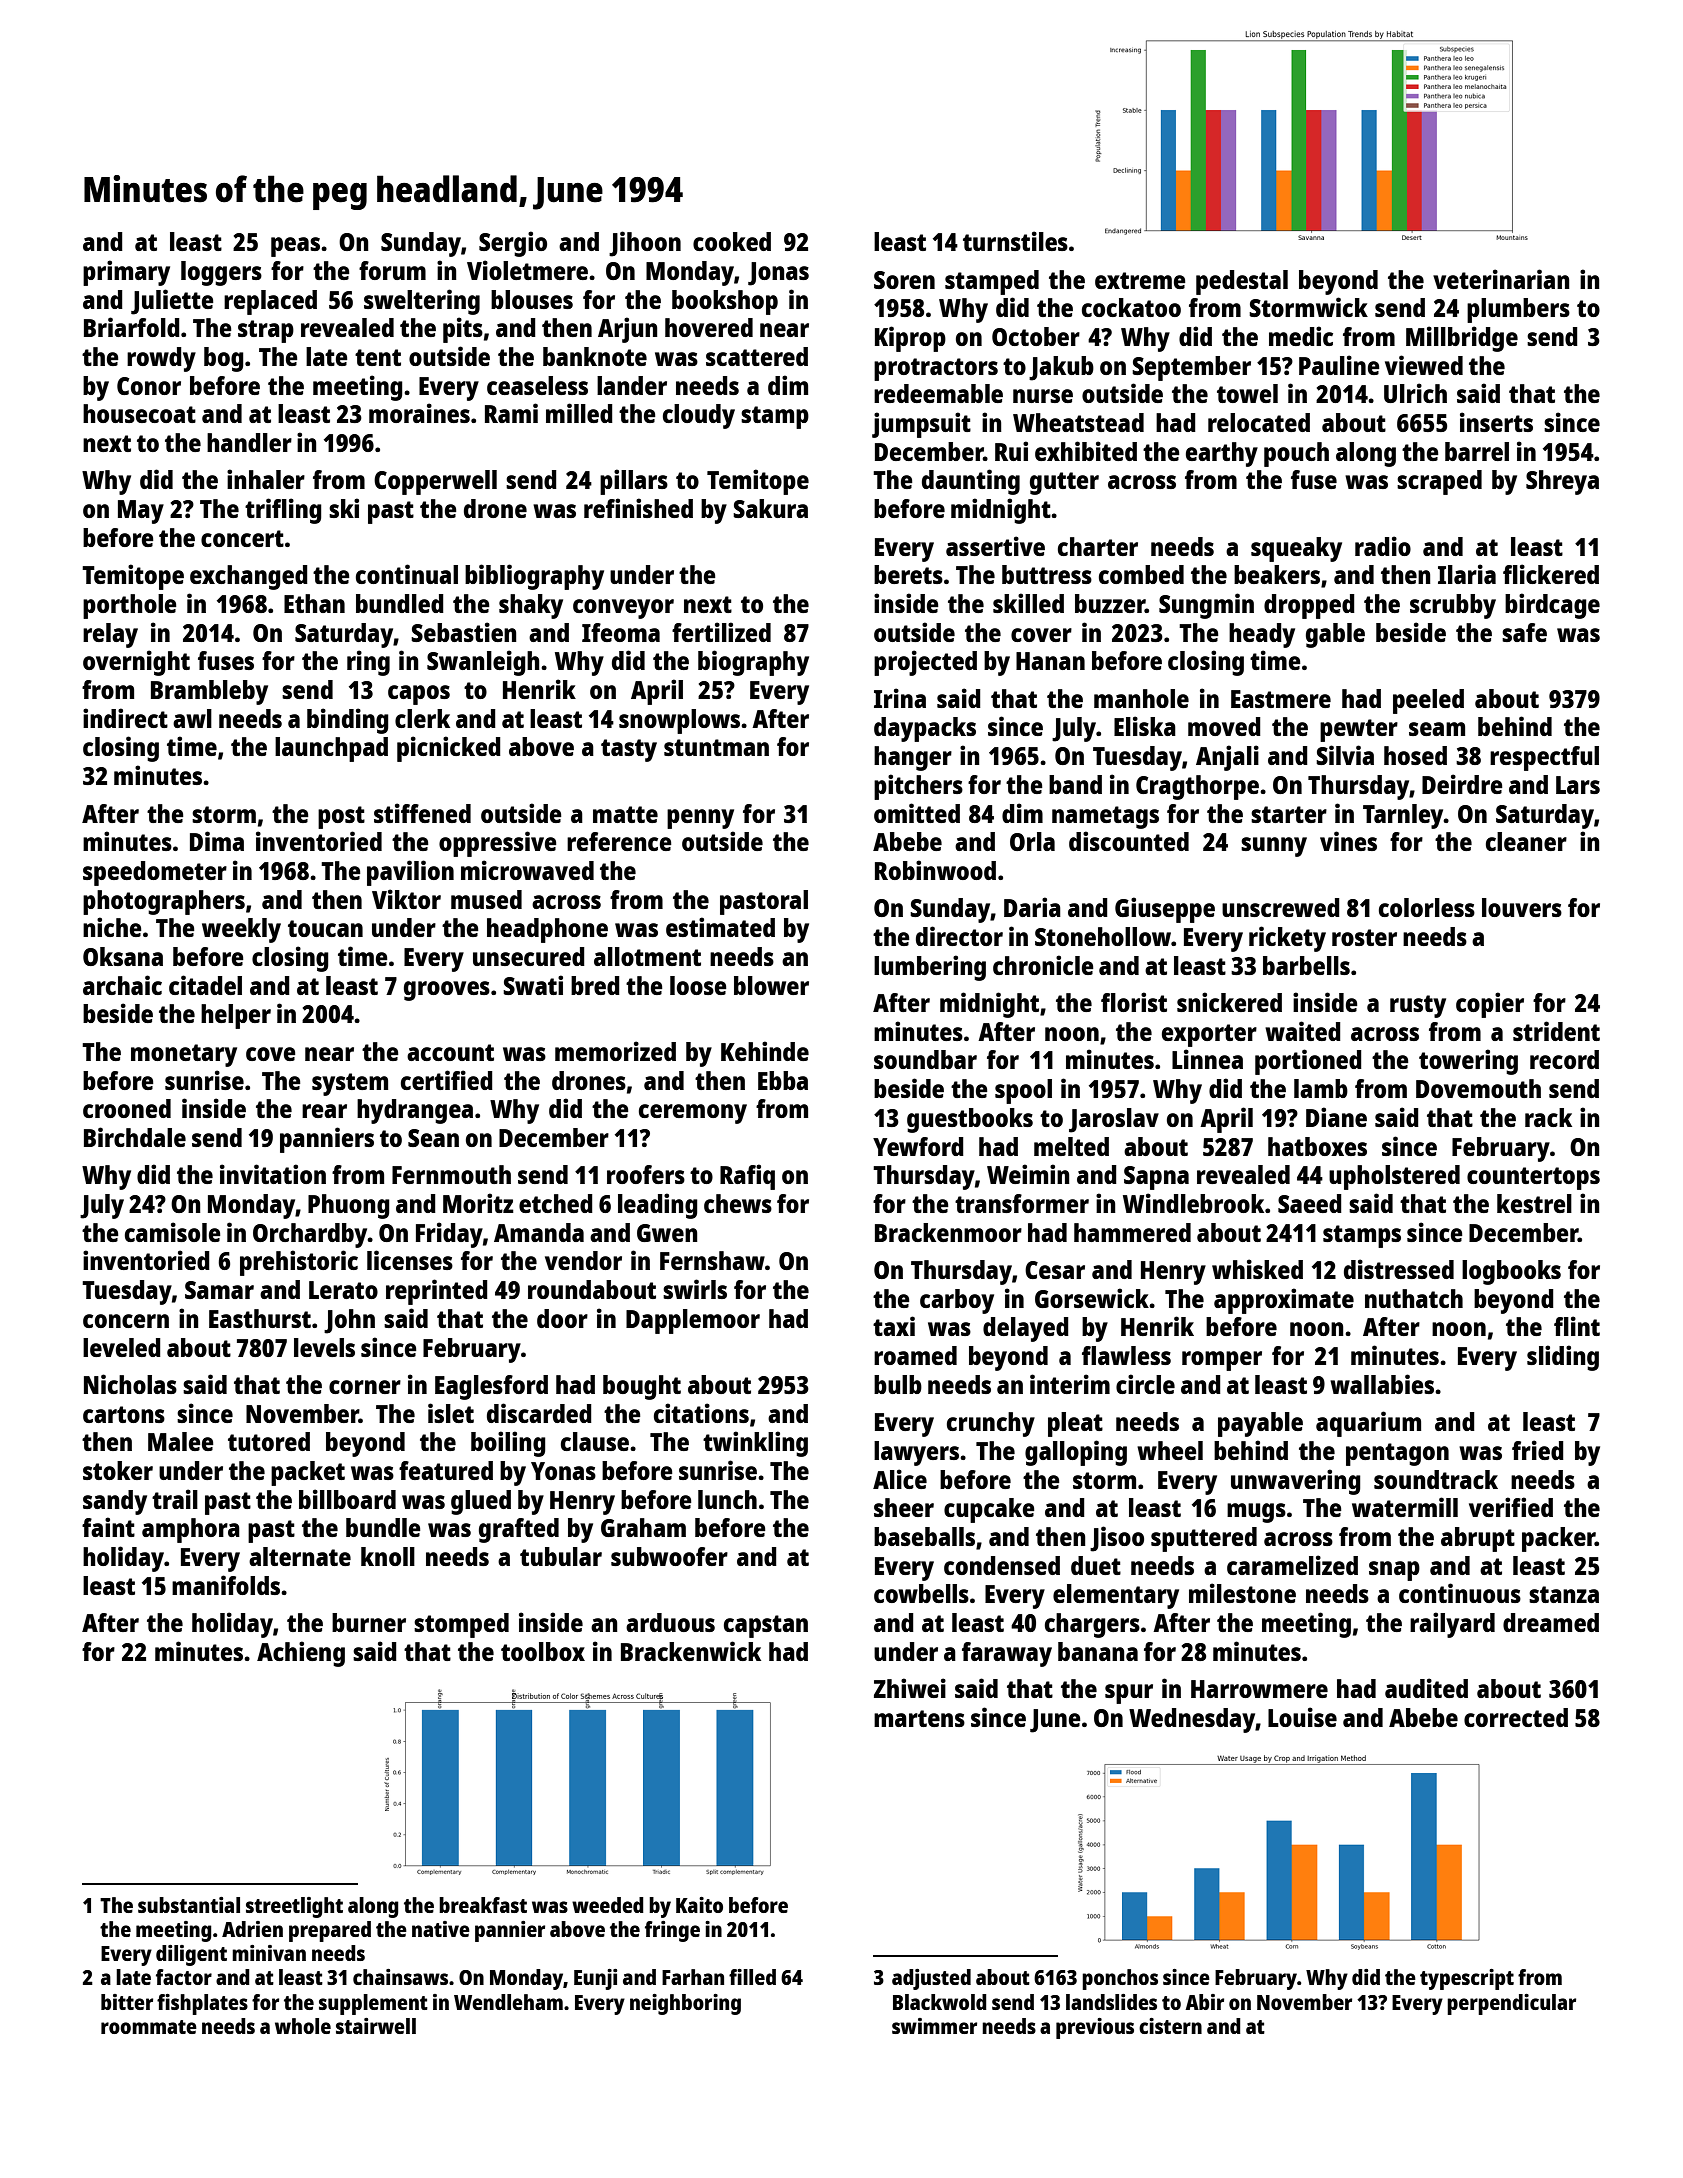 The height and width of the screenshot is (2178, 1683). Describe the element at coordinates (241, 930) in the screenshot. I see `weekly` at that location.
